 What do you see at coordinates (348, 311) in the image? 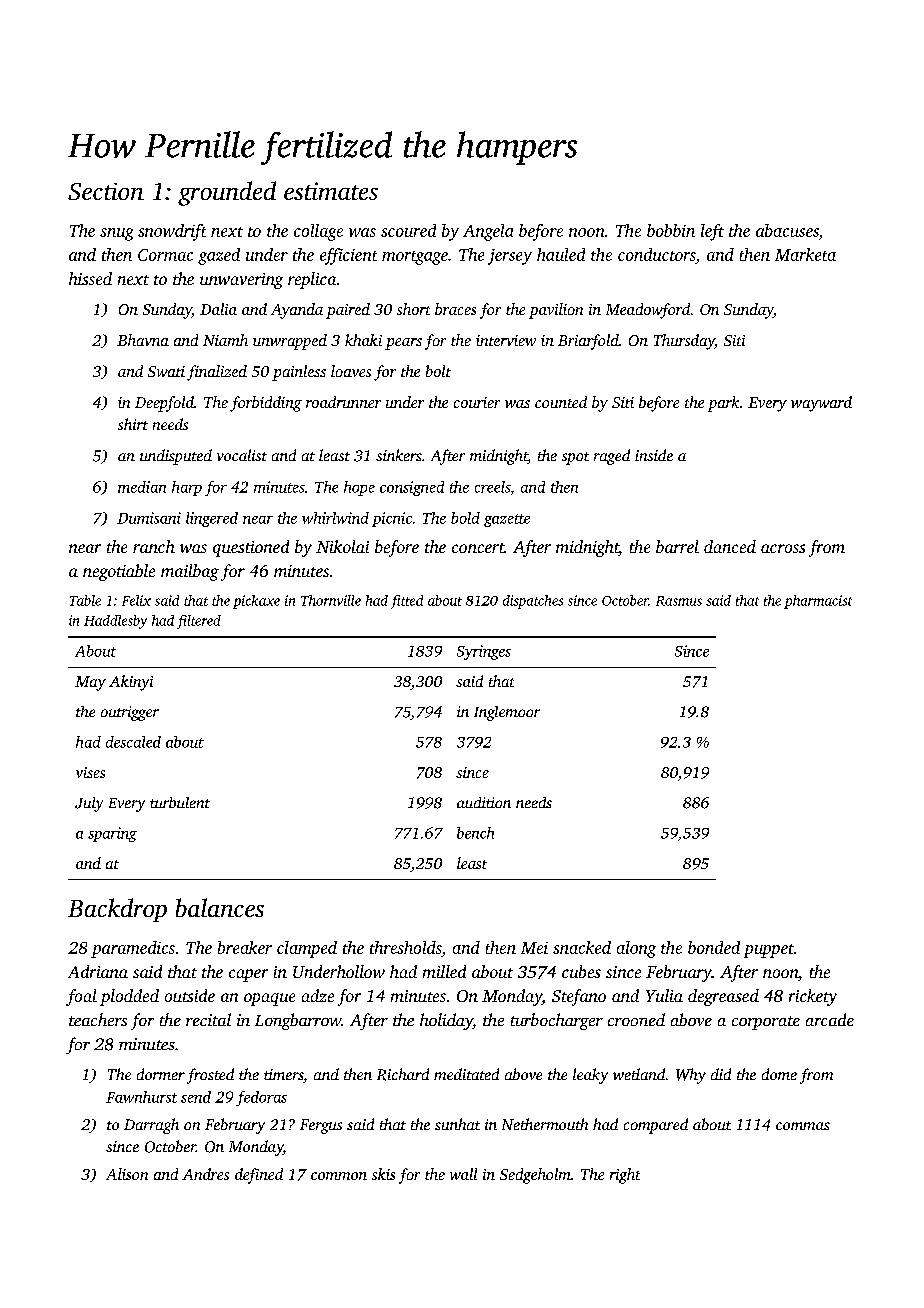
I see `paired` at bounding box center [348, 311].
